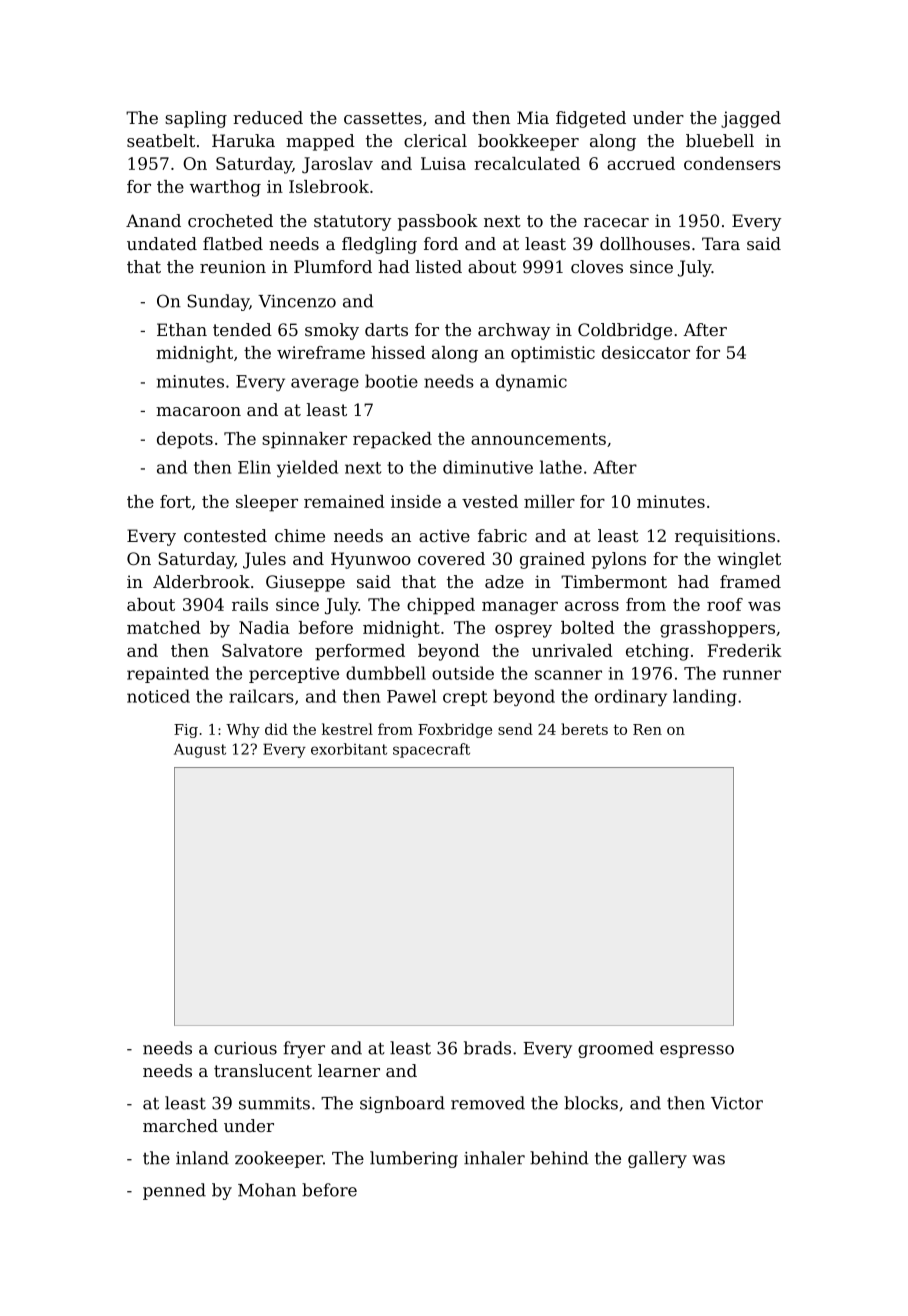 The height and width of the page is (1316, 908). What do you see at coordinates (720, 140) in the page?
I see `bluebell` at bounding box center [720, 140].
